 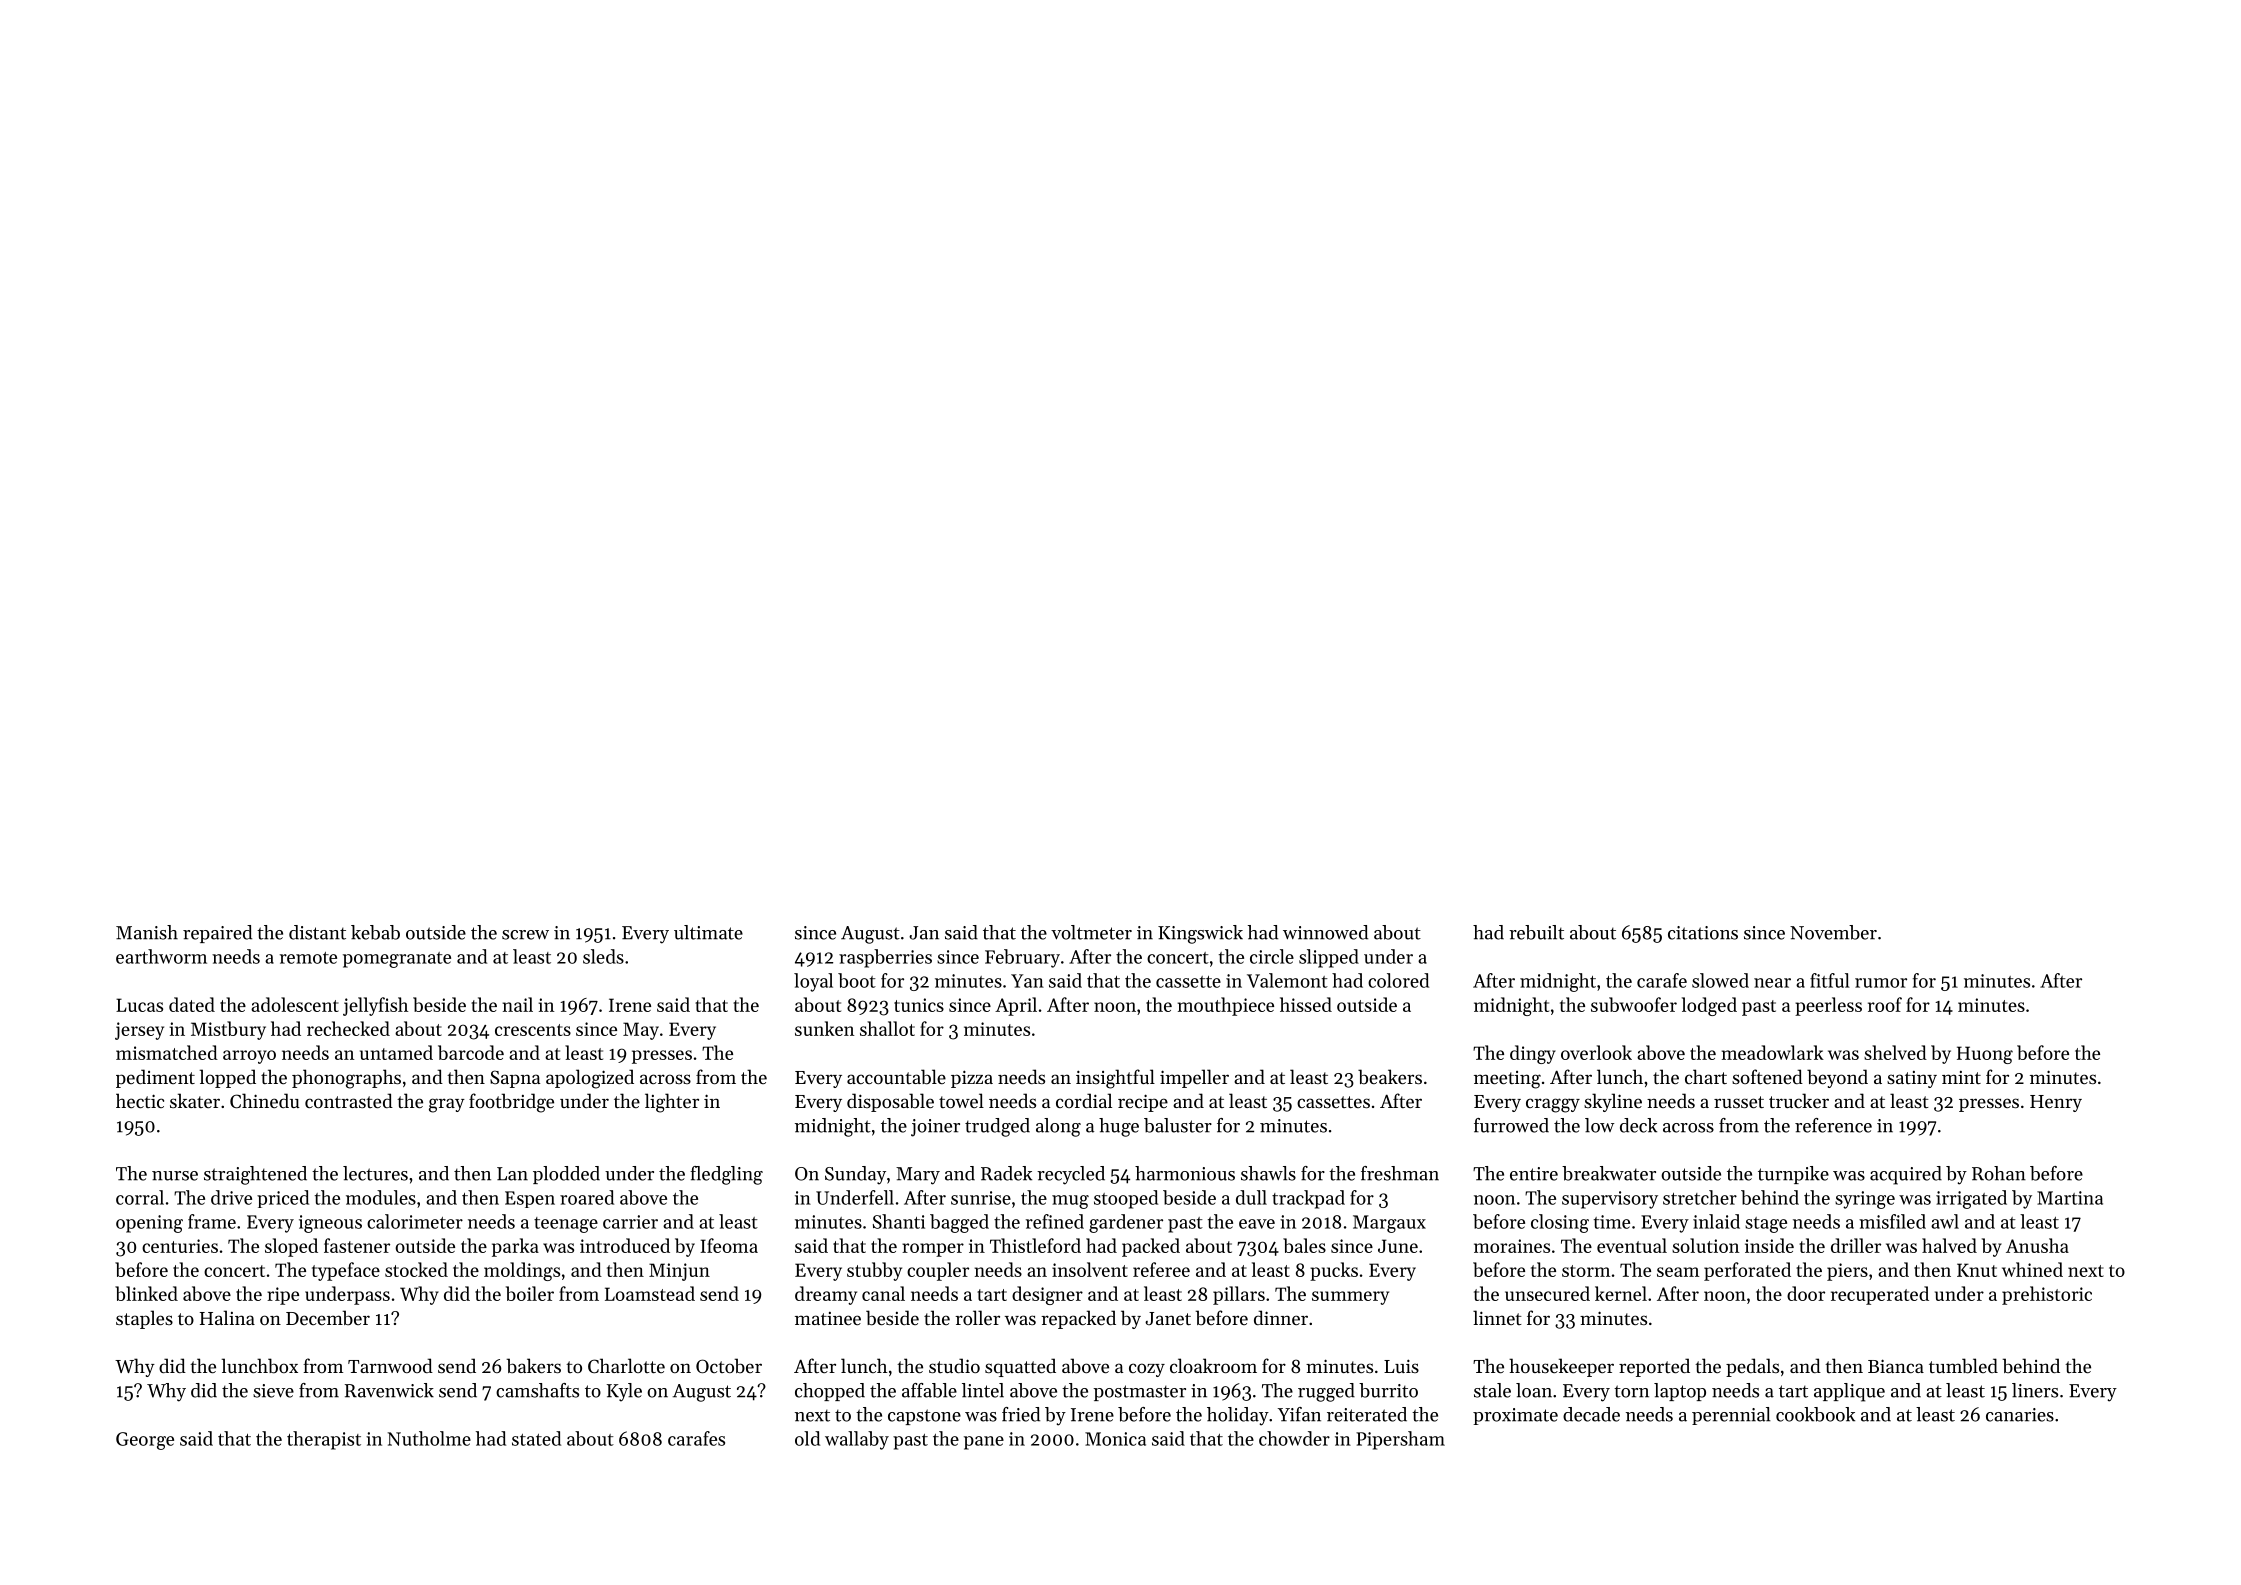 I want to click on hissed, so click(x=1306, y=1004).
